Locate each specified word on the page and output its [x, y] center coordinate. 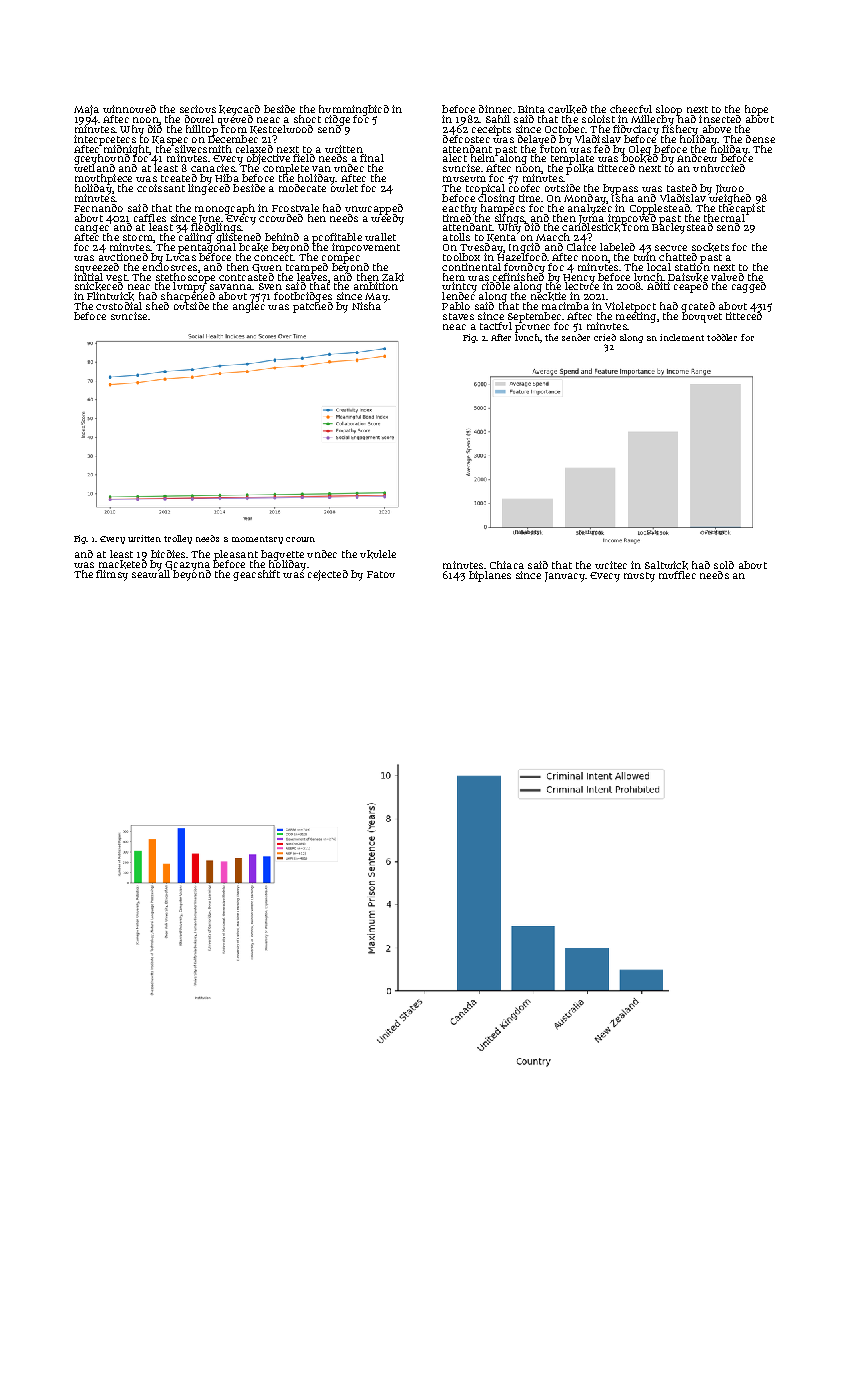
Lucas [181, 257]
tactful [496, 326]
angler [249, 307]
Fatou [381, 574]
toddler [722, 337]
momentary [257, 540]
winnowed [129, 109]
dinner [495, 109]
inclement [682, 337]
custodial [119, 306]
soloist [598, 119]
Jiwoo [730, 189]
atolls [456, 237]
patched [313, 307]
